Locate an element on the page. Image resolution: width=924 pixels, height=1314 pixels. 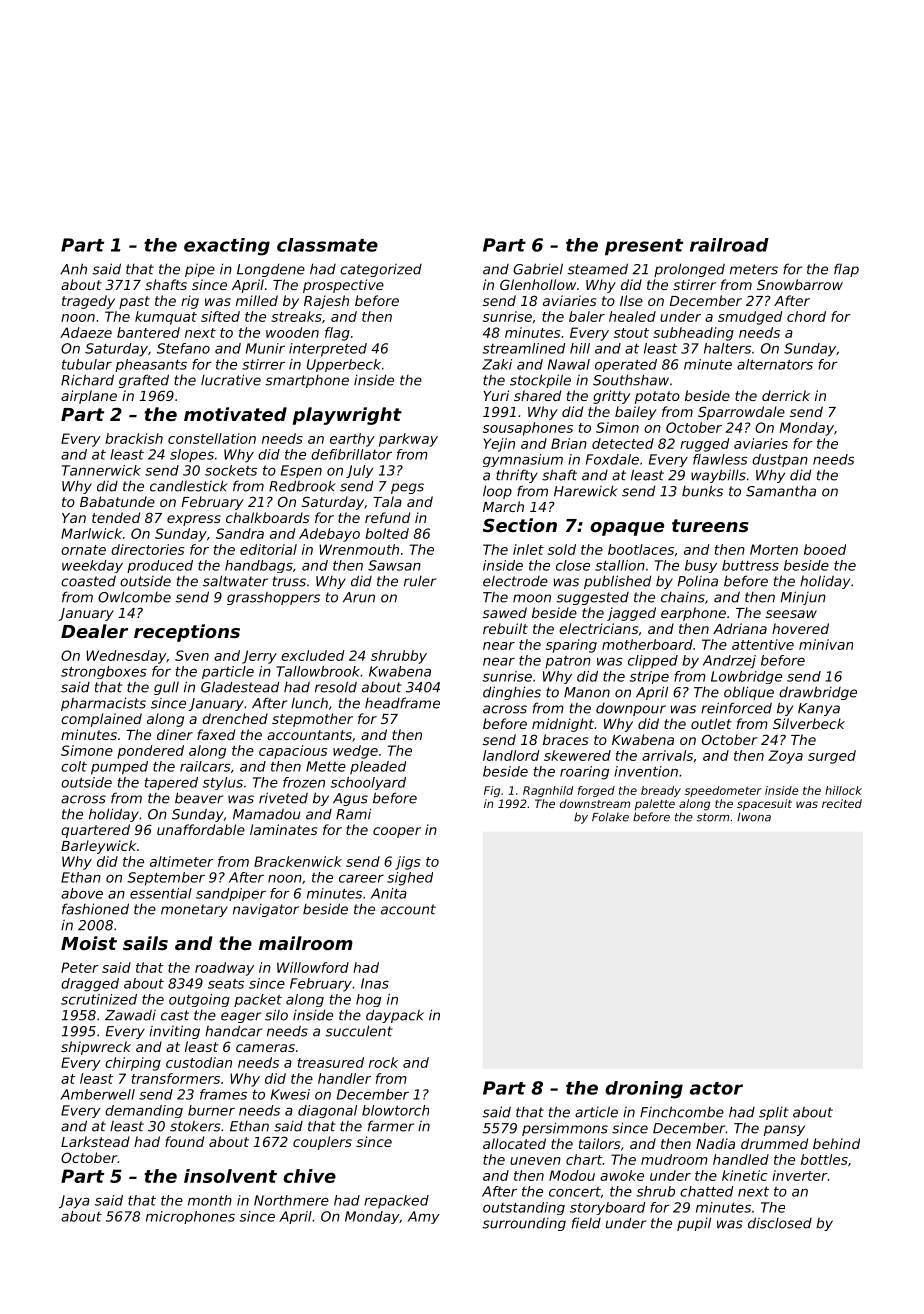
flap is located at coordinates (846, 270).
